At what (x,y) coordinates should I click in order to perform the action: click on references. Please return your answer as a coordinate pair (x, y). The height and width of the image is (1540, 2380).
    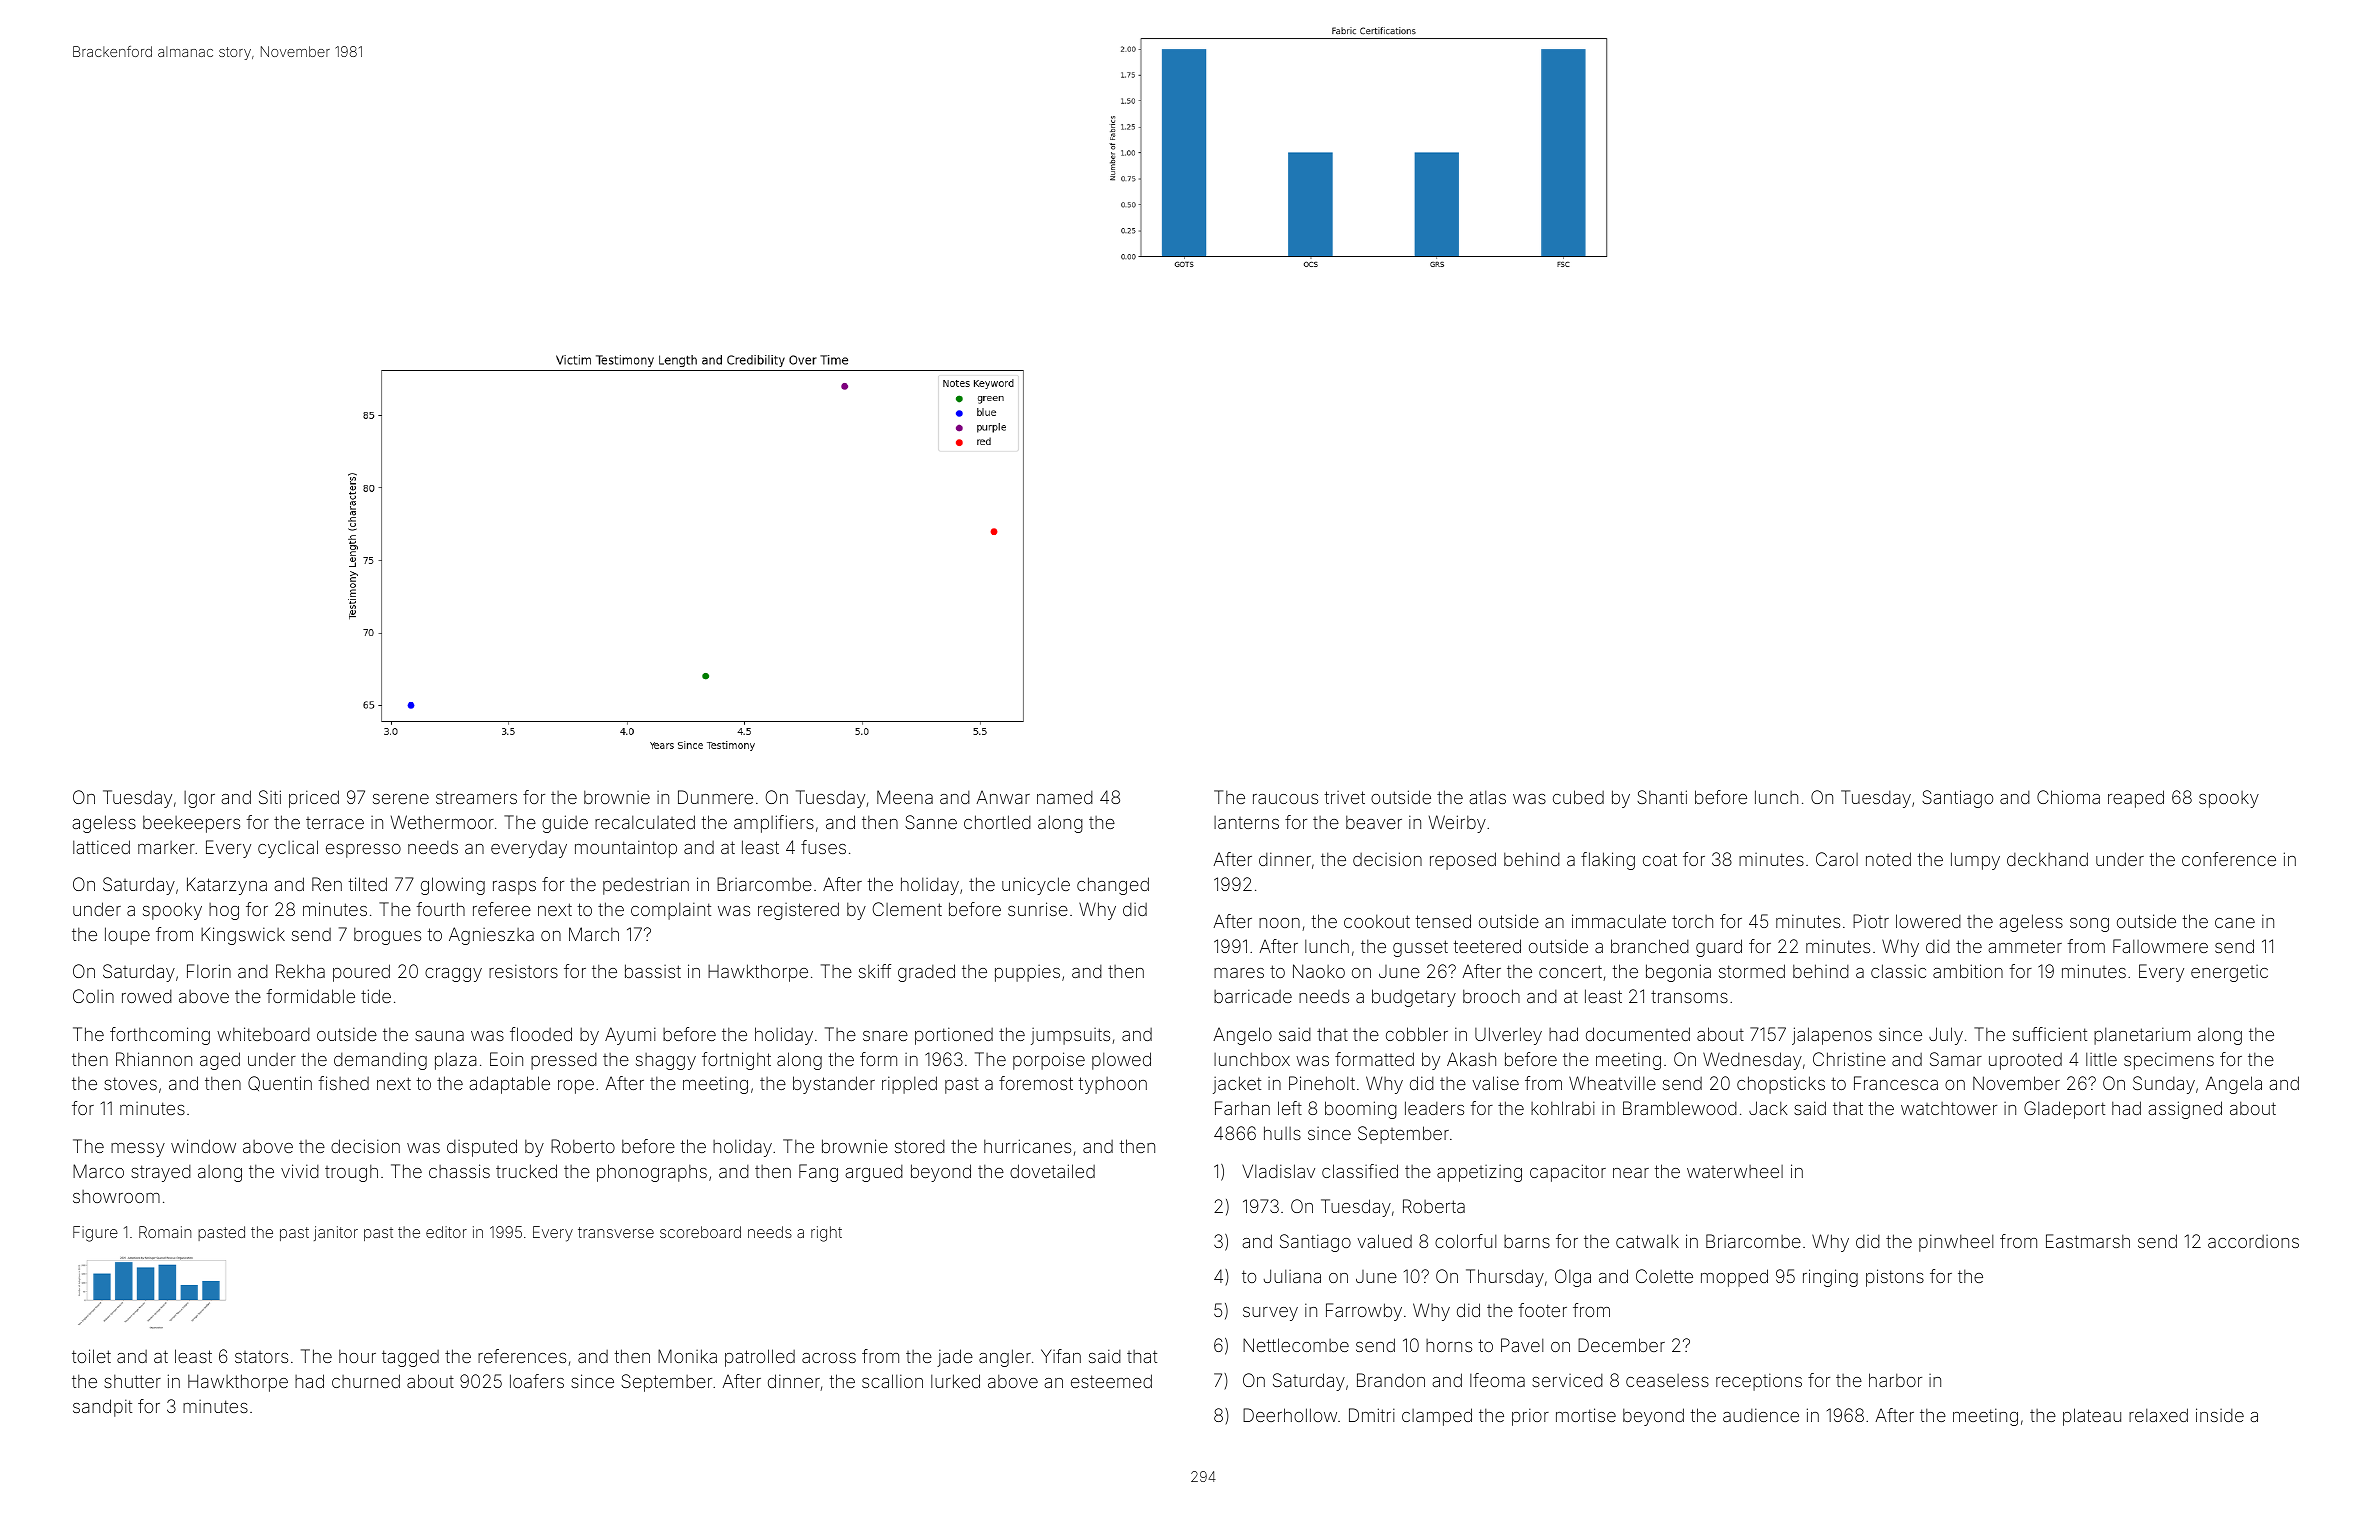
    Looking at the image, I should click on (522, 1356).
